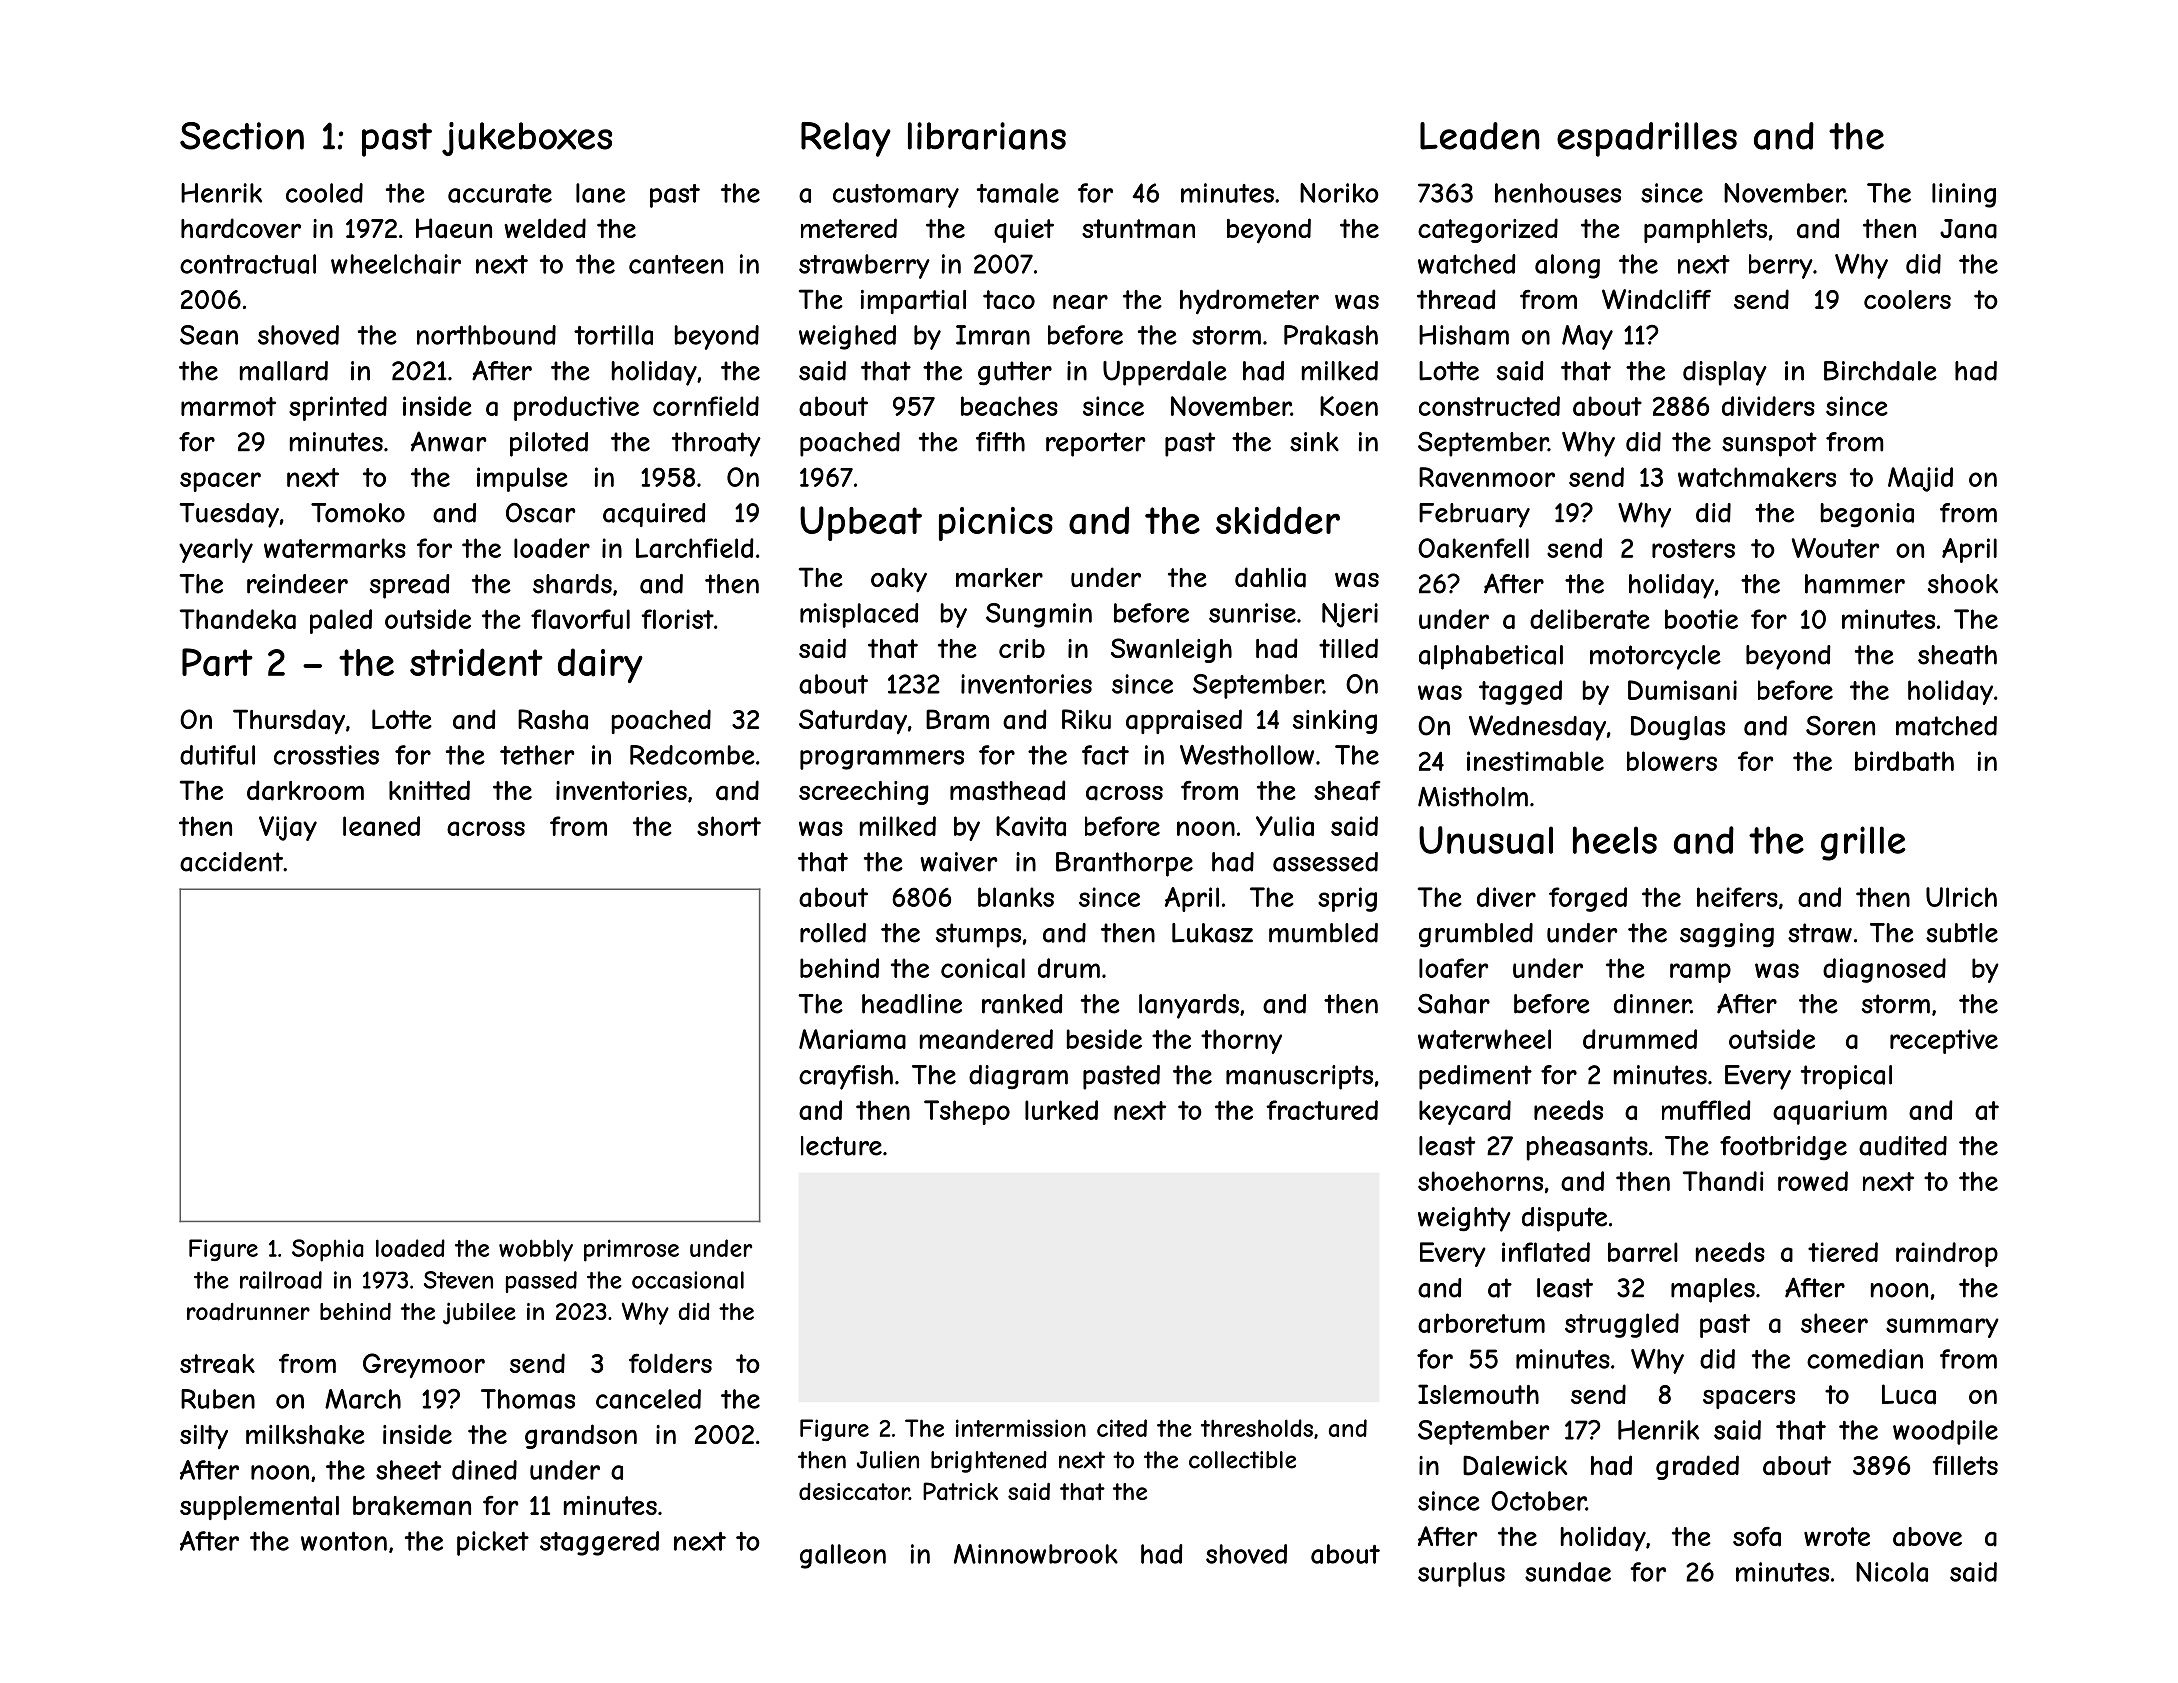  I want to click on picket, so click(493, 1543).
